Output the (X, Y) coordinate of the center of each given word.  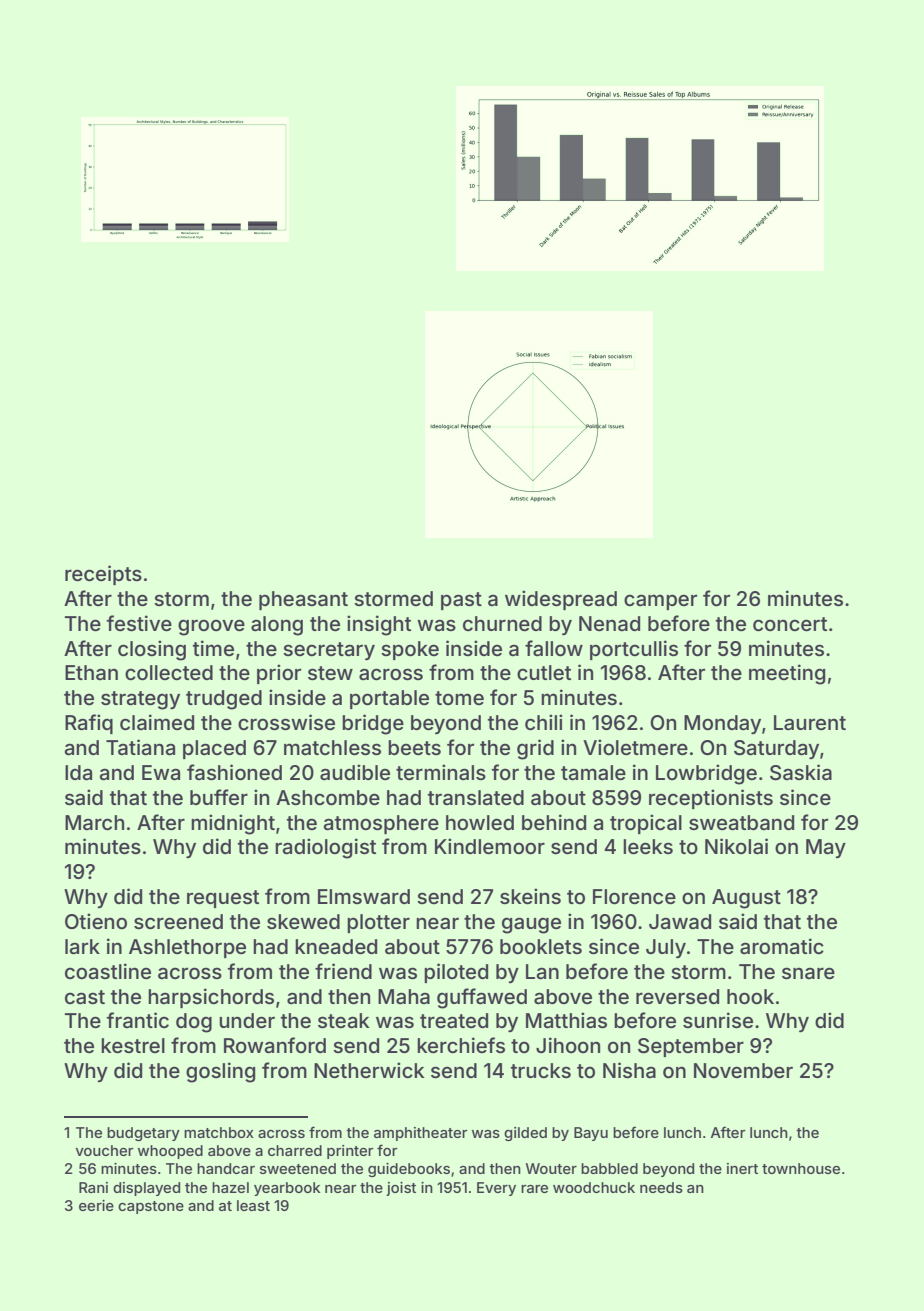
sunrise (718, 1020)
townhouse (801, 1168)
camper (660, 602)
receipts (103, 575)
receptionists (711, 799)
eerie (96, 1205)
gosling (220, 1072)
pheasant (303, 600)
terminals (441, 772)
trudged (224, 700)
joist (401, 1189)
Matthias (566, 1020)
